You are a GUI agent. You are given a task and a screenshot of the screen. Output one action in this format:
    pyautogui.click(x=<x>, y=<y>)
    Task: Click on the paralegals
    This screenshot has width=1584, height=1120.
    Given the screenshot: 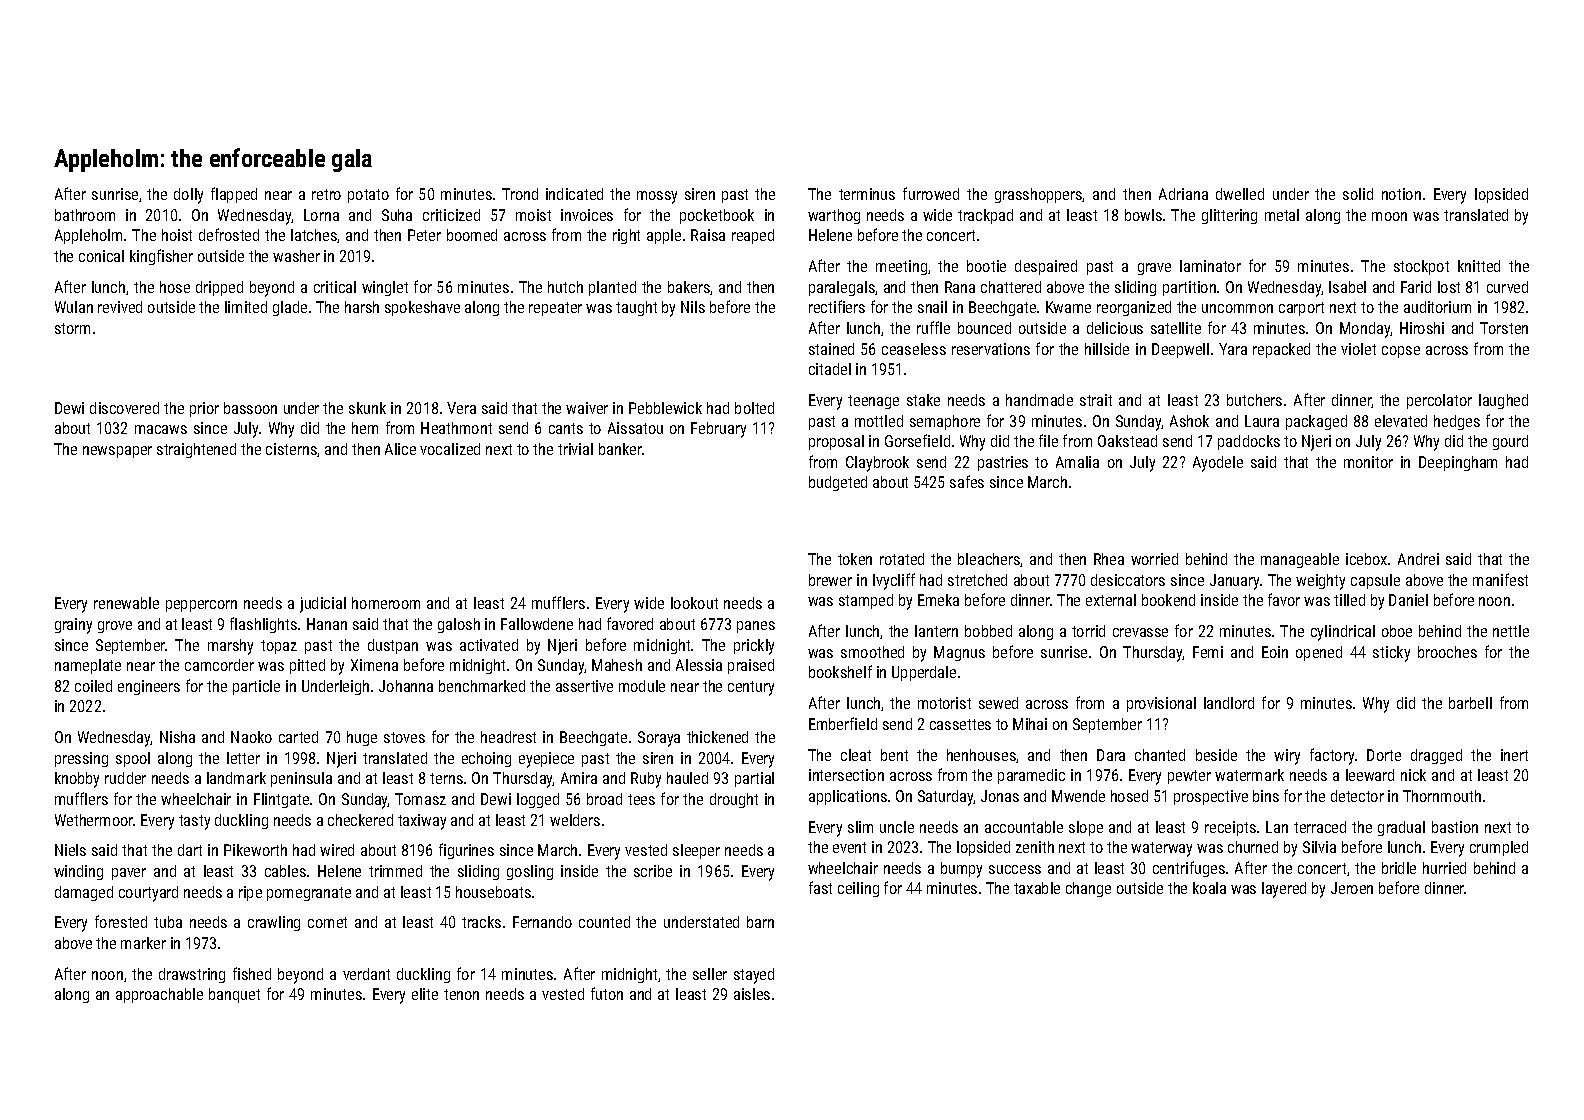 What is the action you would take?
    pyautogui.click(x=842, y=288)
